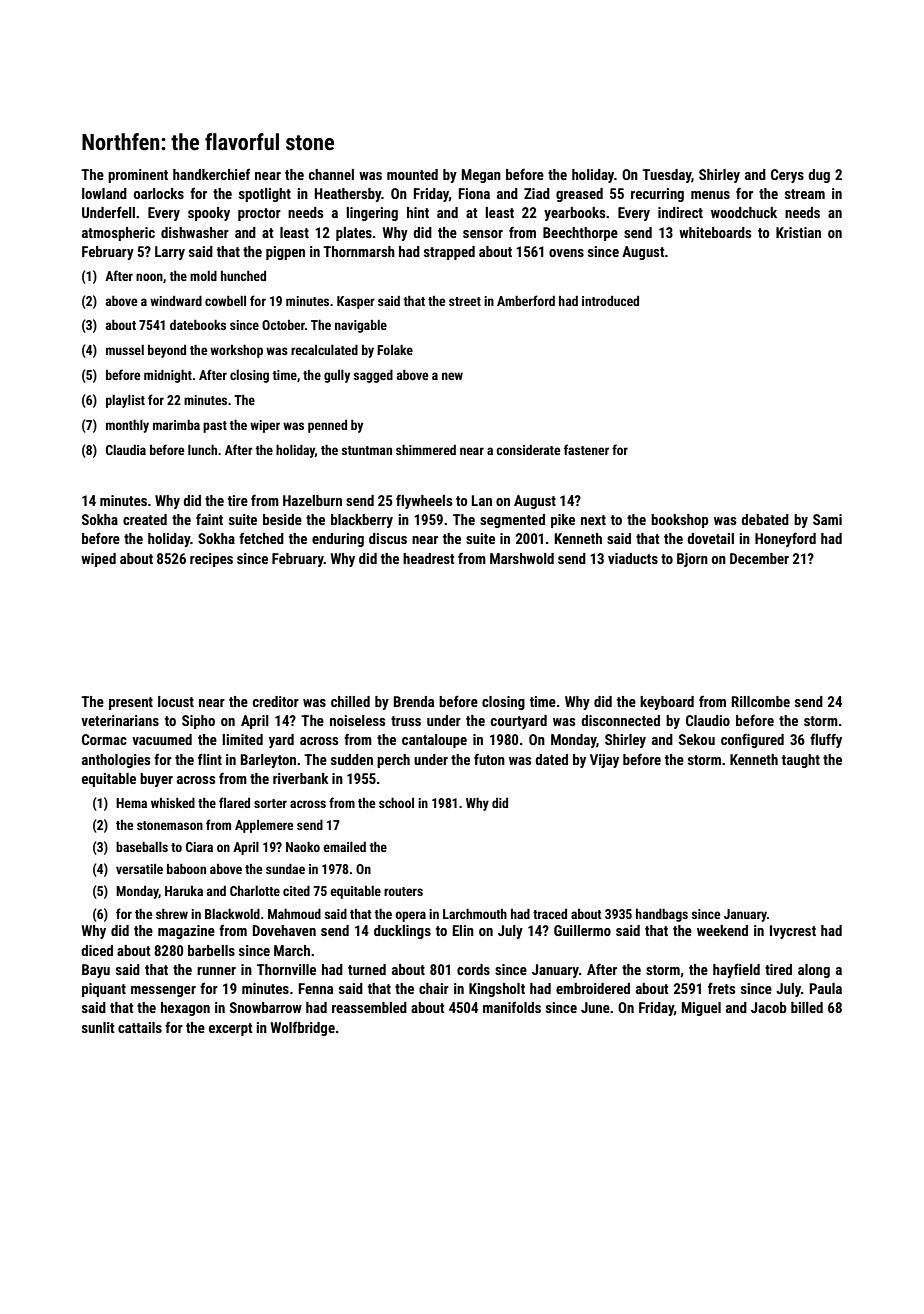  Describe the element at coordinates (266, 1007) in the document. I see `Snowbarrow` at that location.
